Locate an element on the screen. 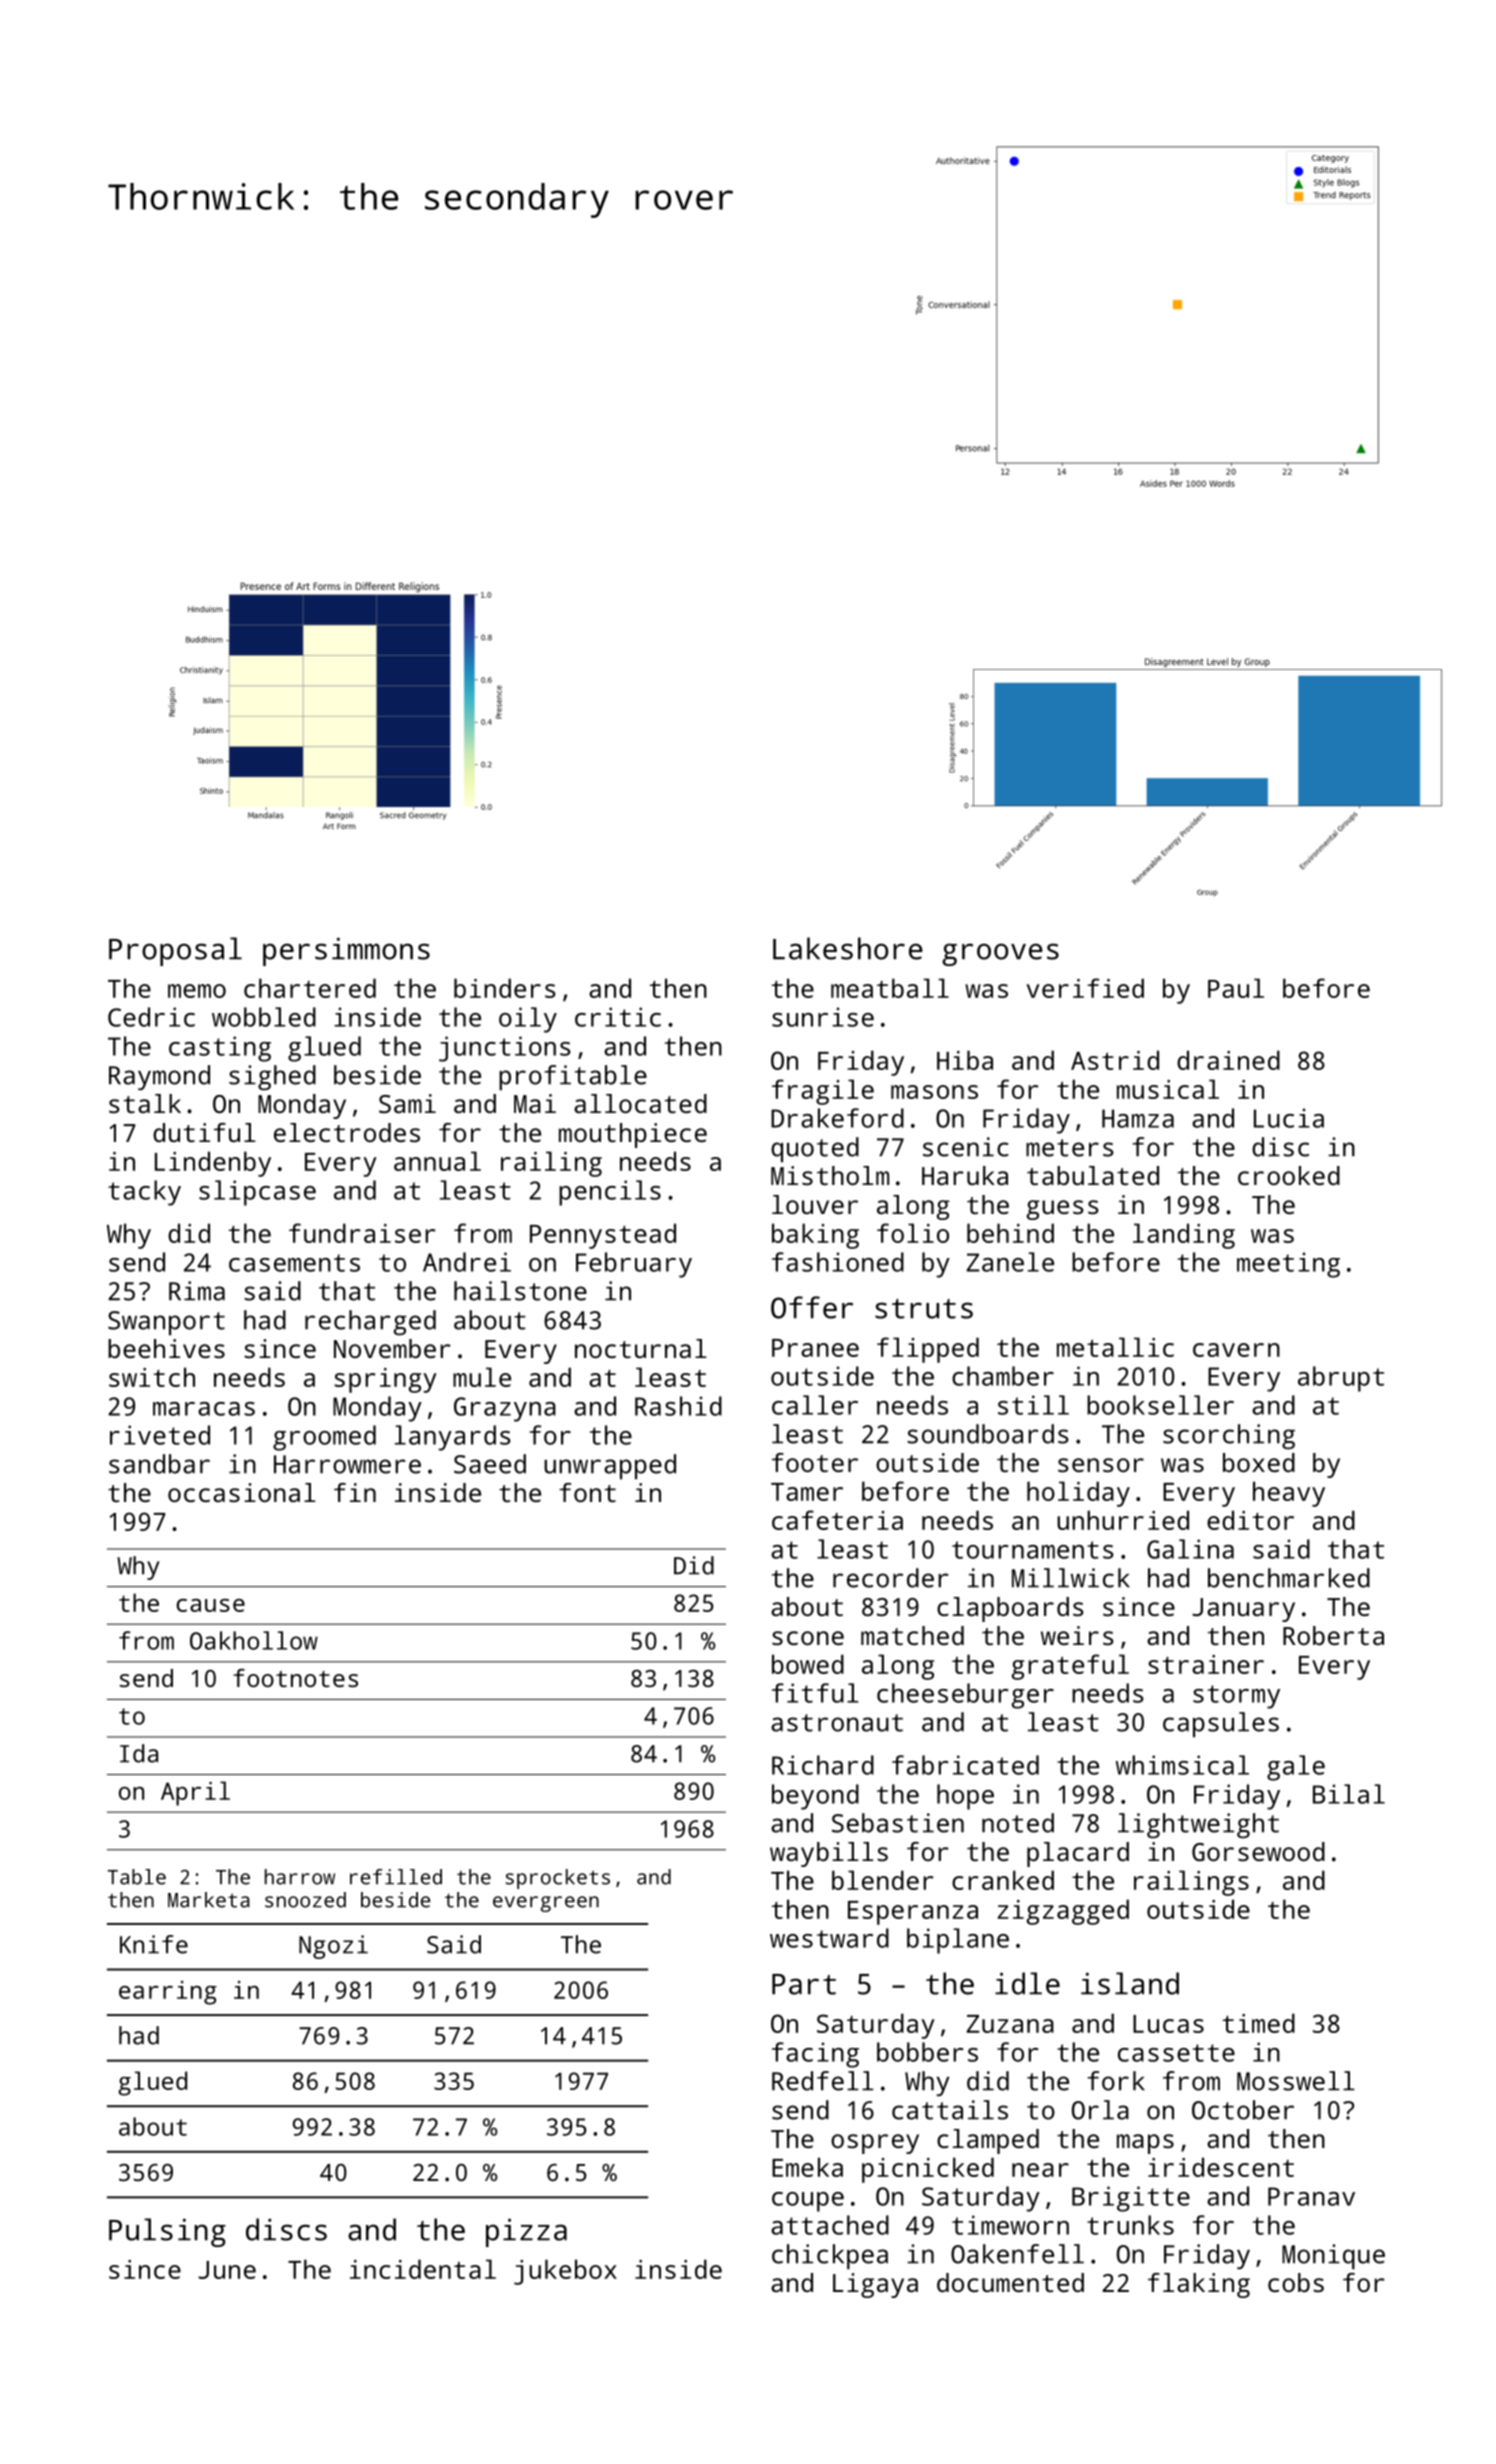 Image resolution: width=1496 pixels, height=2464 pixels. font is located at coordinates (587, 1492).
